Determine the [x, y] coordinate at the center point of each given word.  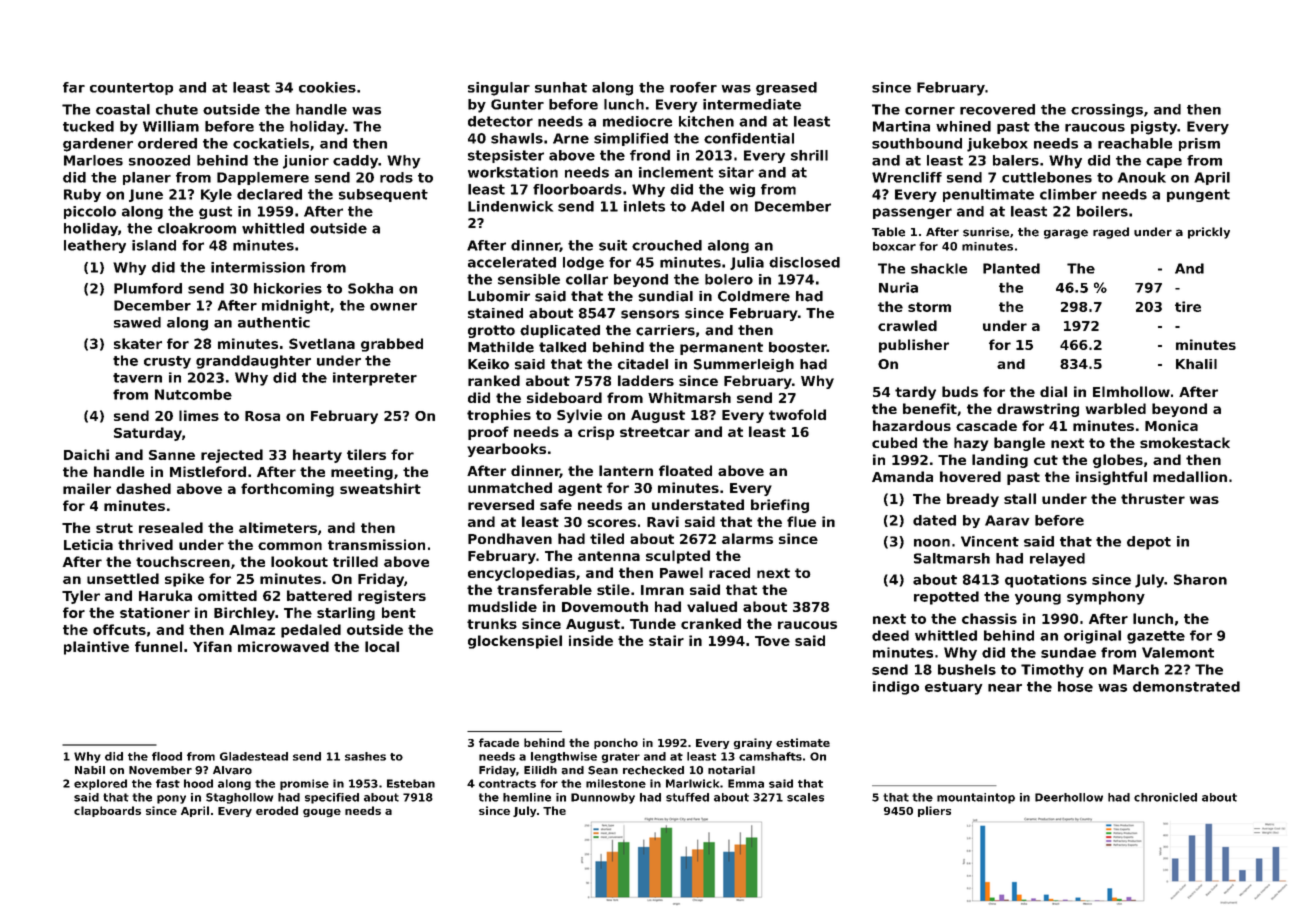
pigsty [1154, 128]
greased [786, 89]
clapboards [107, 811]
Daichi [86, 454]
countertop [131, 89]
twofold [797, 414]
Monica [1171, 425]
